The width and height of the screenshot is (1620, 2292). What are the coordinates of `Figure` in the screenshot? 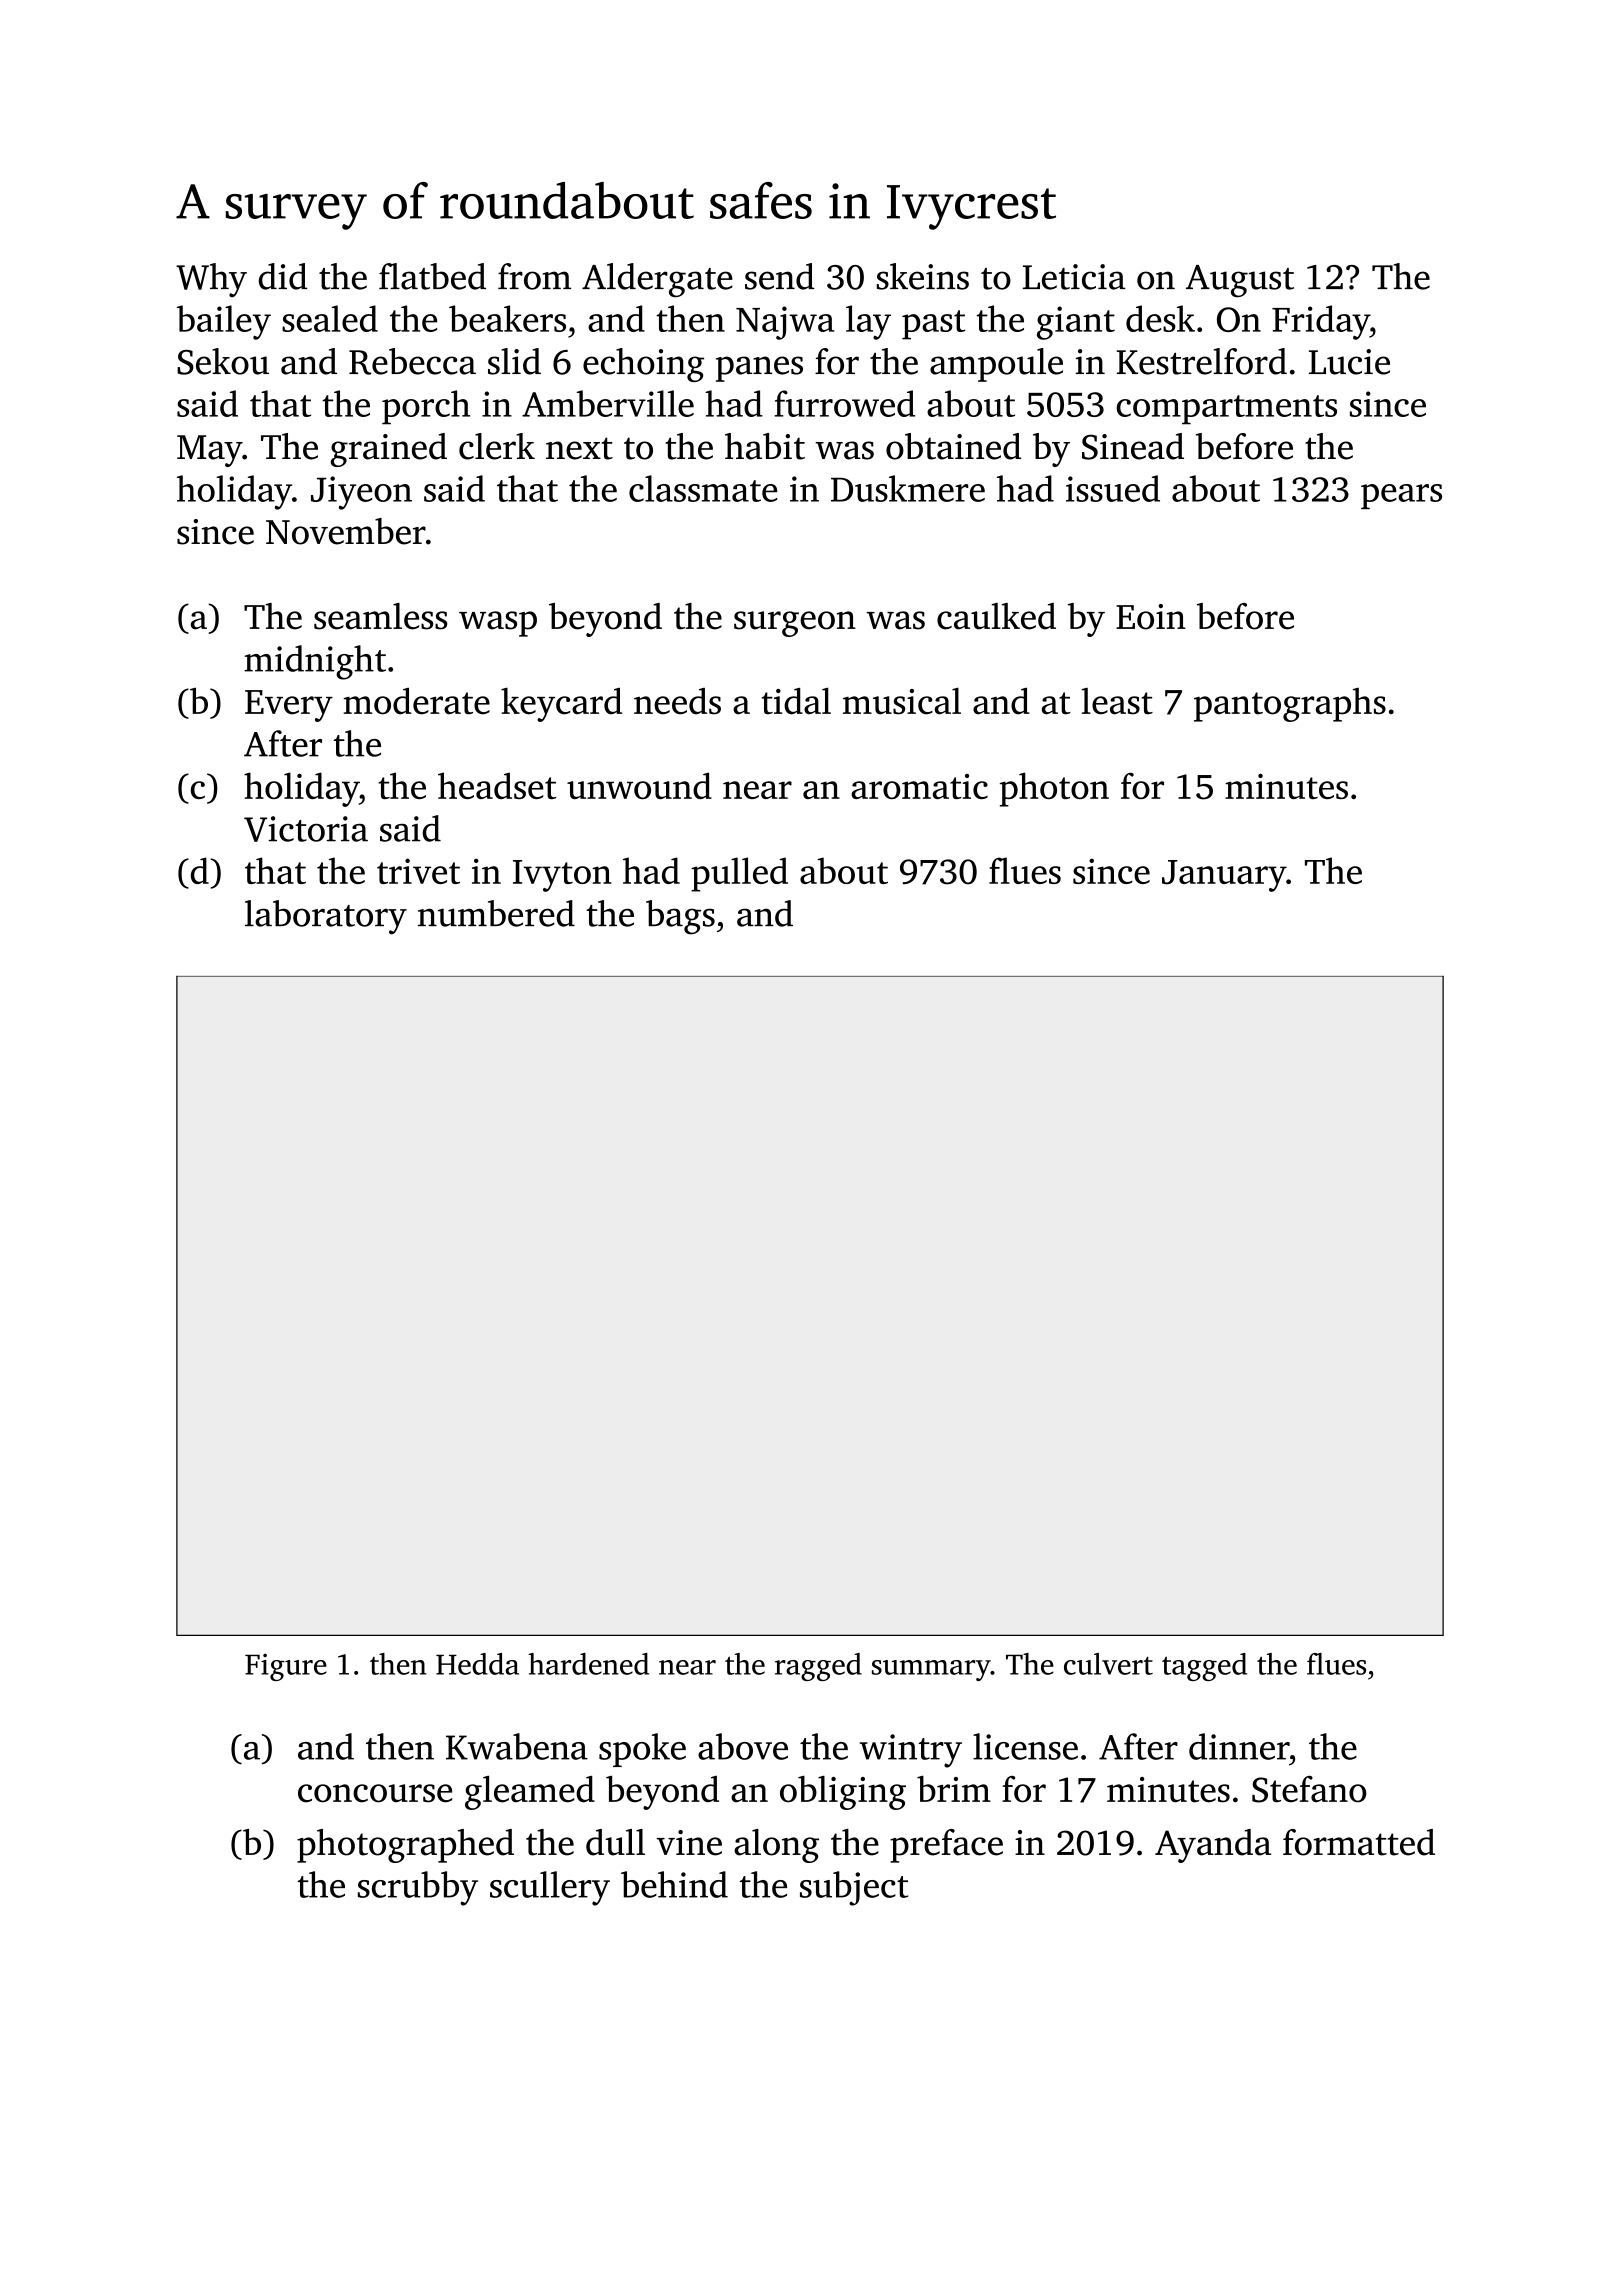 It's located at (286, 1667).
